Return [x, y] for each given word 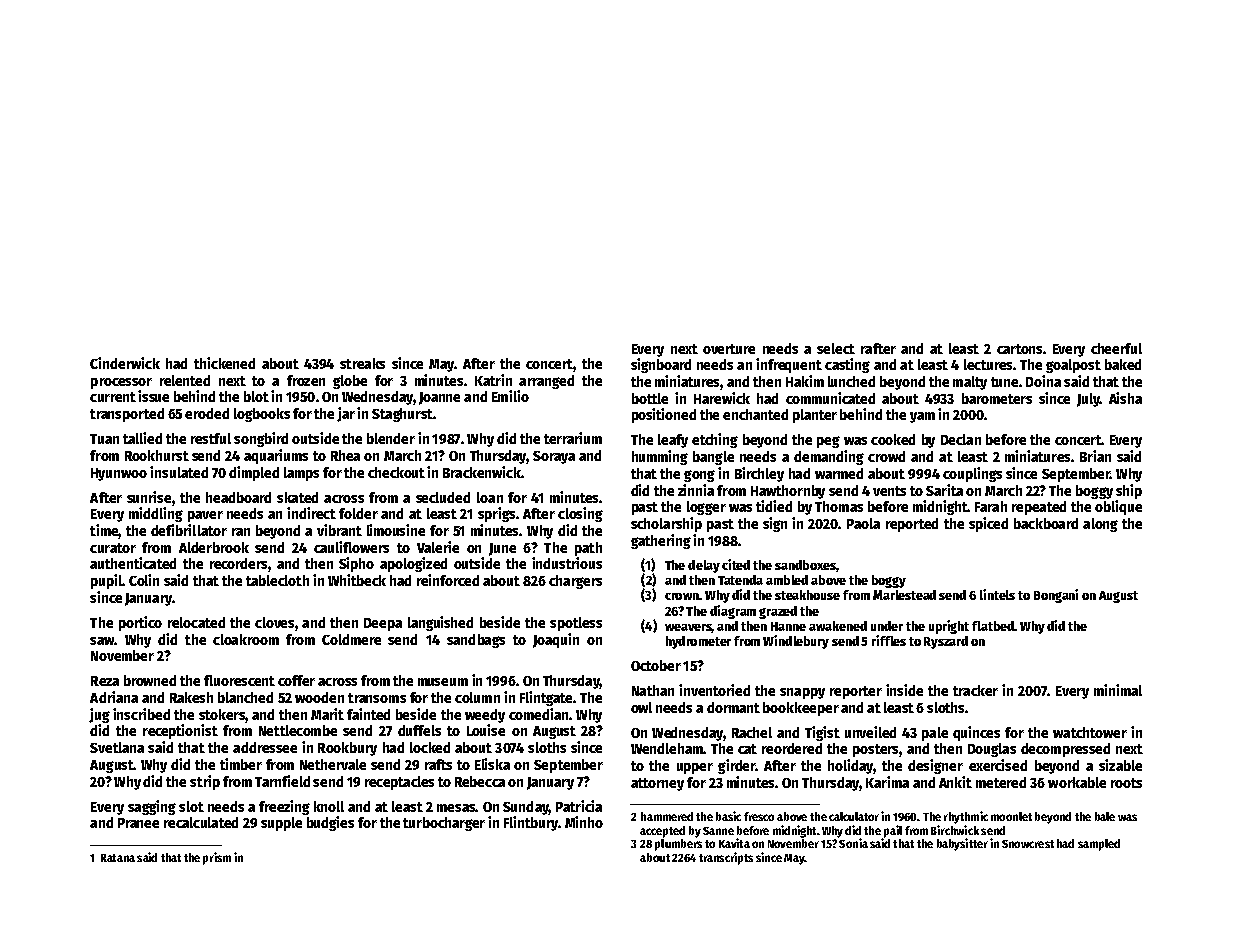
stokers [222, 714]
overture [729, 349]
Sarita [944, 490]
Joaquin [556, 640]
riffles [889, 640]
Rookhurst [157, 455]
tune [1004, 382]
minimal [1118, 690]
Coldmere [351, 639]
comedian [538, 714]
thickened [224, 363]
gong [699, 476]
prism [217, 858]
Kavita [734, 843]
